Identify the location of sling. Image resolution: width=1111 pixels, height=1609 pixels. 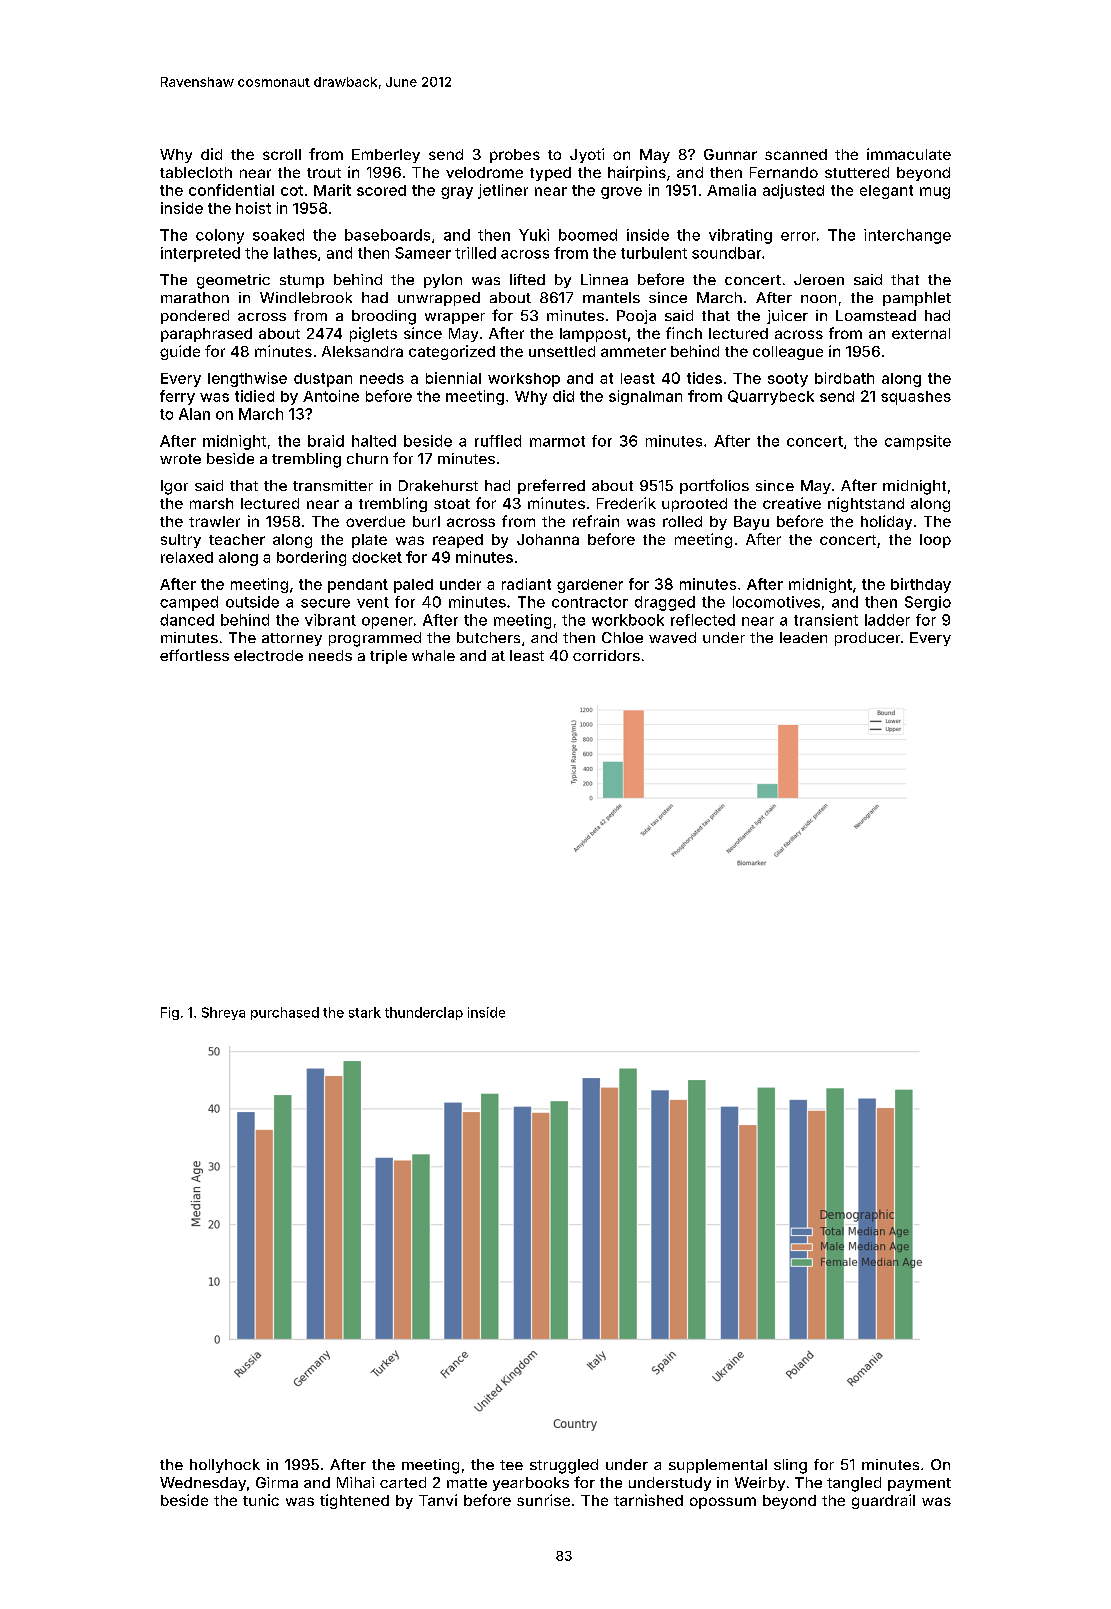
(790, 1466).
